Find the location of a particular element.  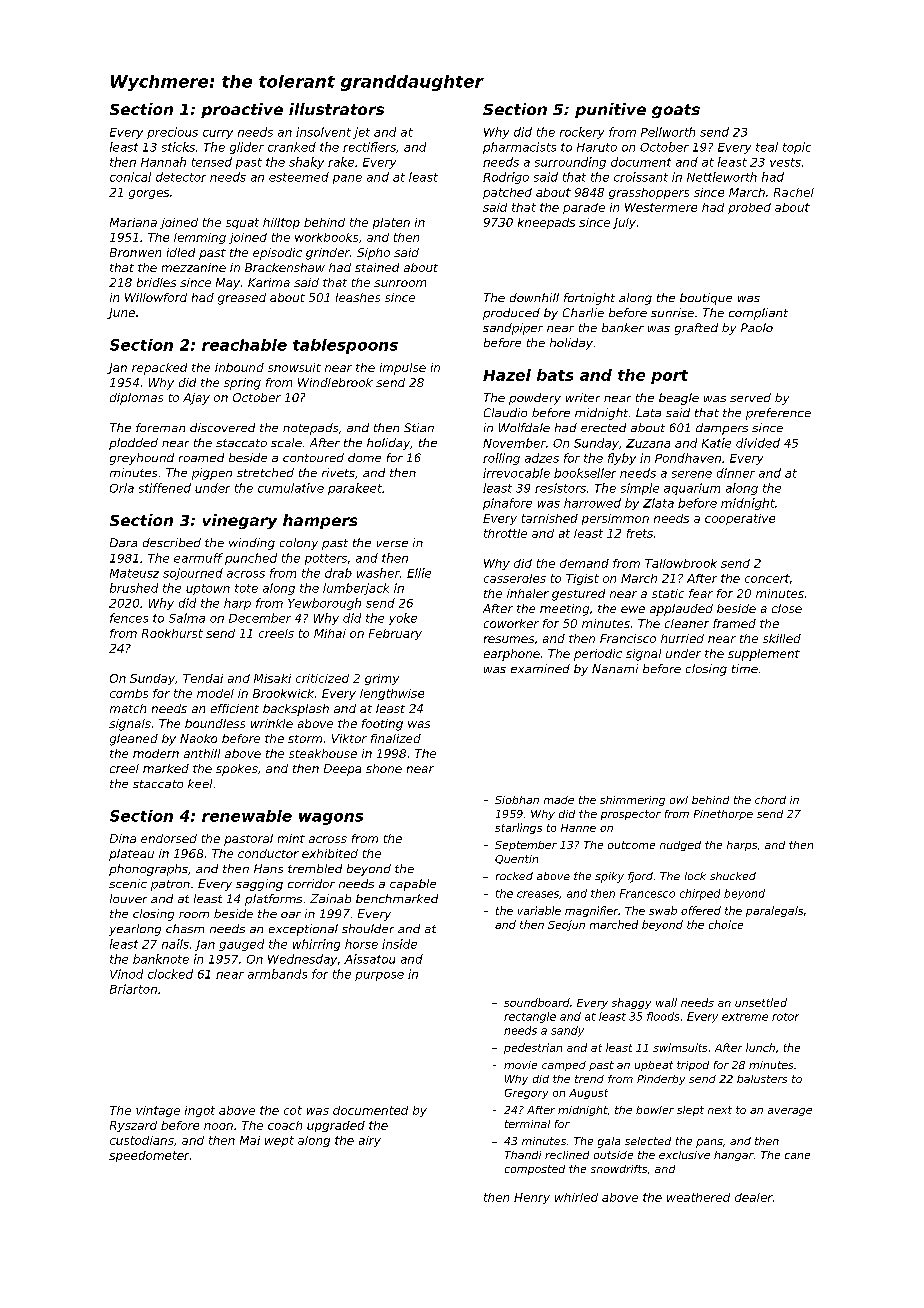

cranked is located at coordinates (292, 147).
